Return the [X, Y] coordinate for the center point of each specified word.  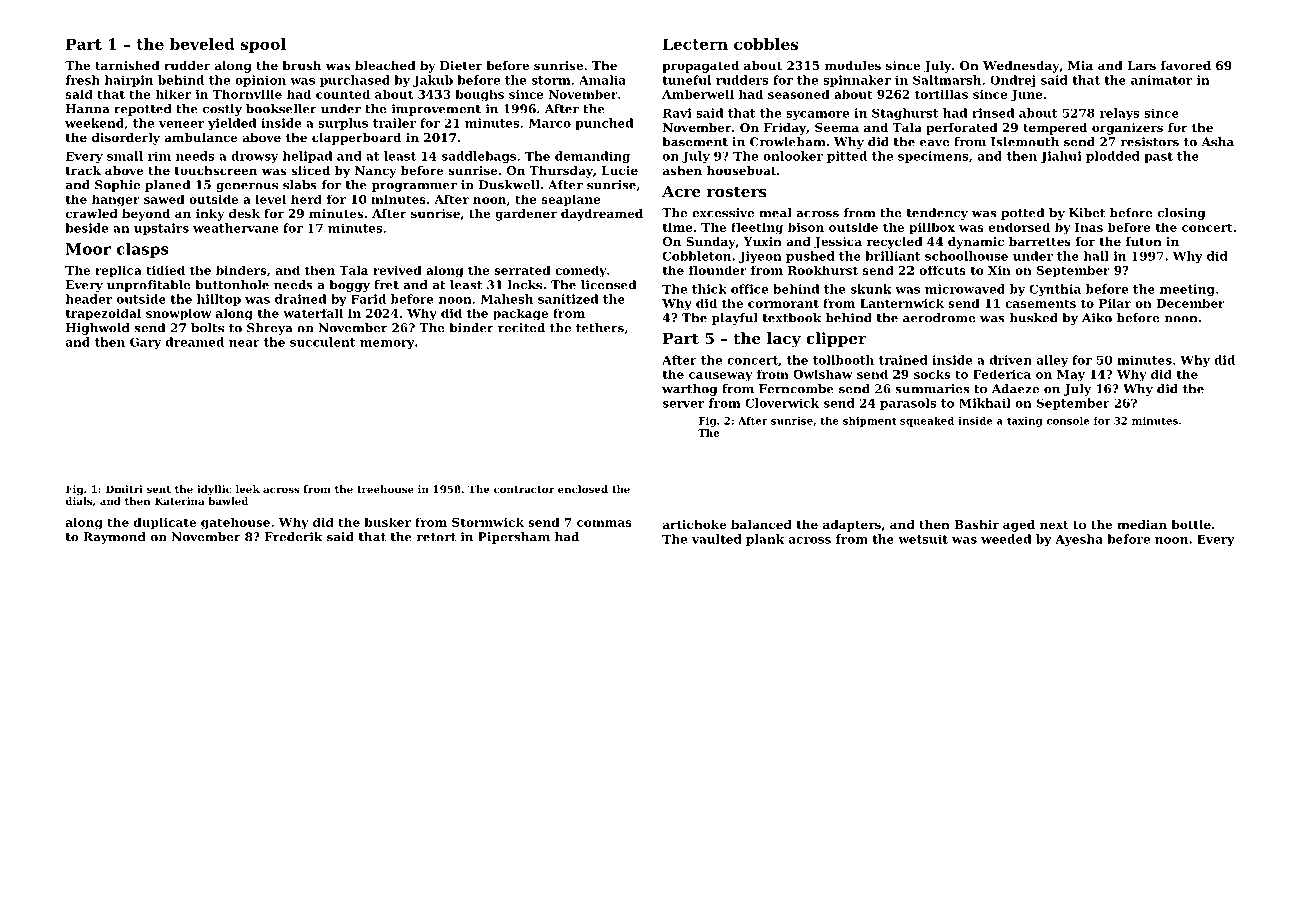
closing [1182, 214]
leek [248, 489]
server [683, 404]
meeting [1187, 290]
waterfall [313, 313]
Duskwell [509, 185]
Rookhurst [823, 270]
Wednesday [1021, 67]
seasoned [799, 94]
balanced [761, 524]
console [1067, 420]
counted [343, 94]
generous [247, 187]
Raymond [115, 538]
